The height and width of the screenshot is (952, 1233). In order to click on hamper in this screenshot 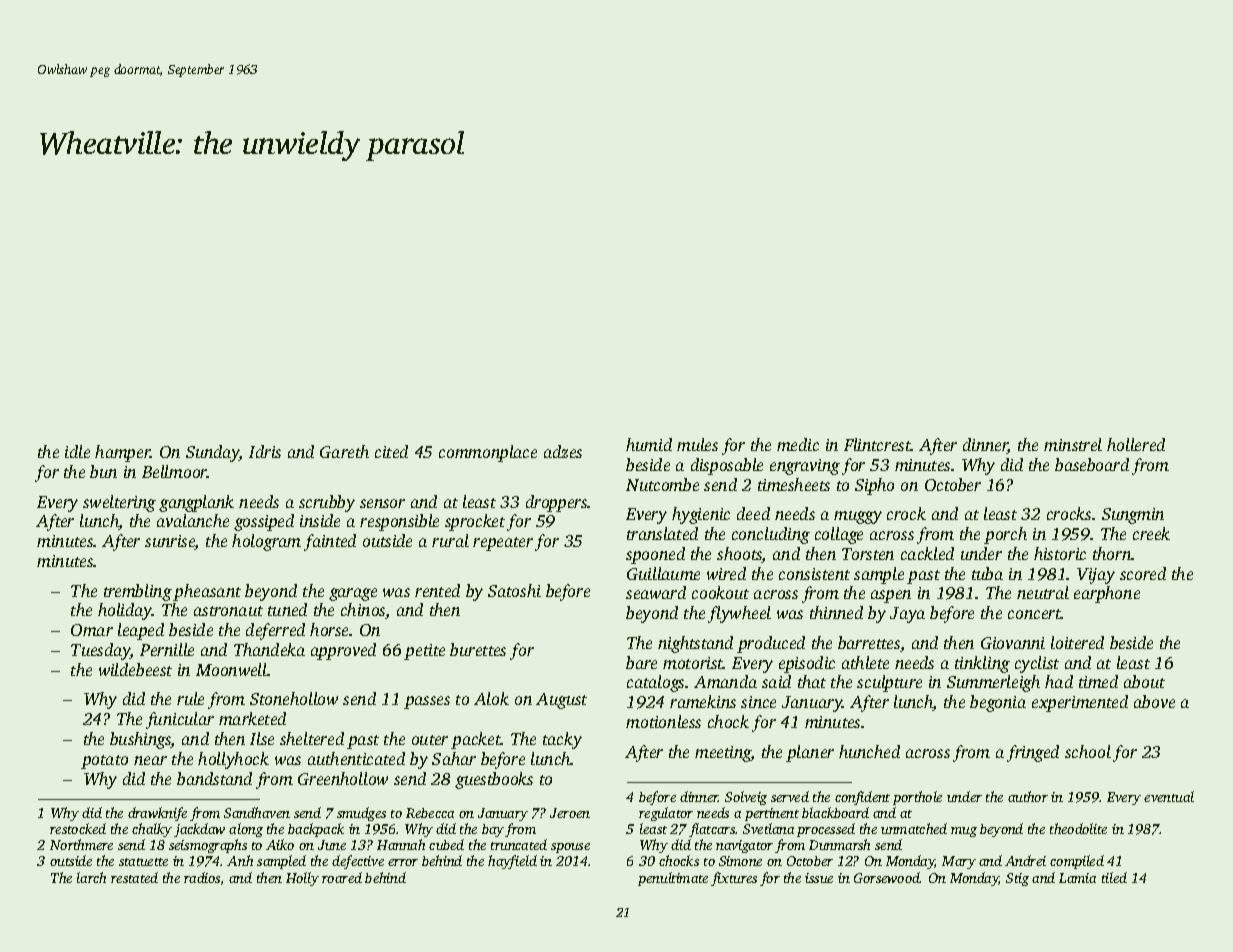, I will do `click(122, 453)`.
